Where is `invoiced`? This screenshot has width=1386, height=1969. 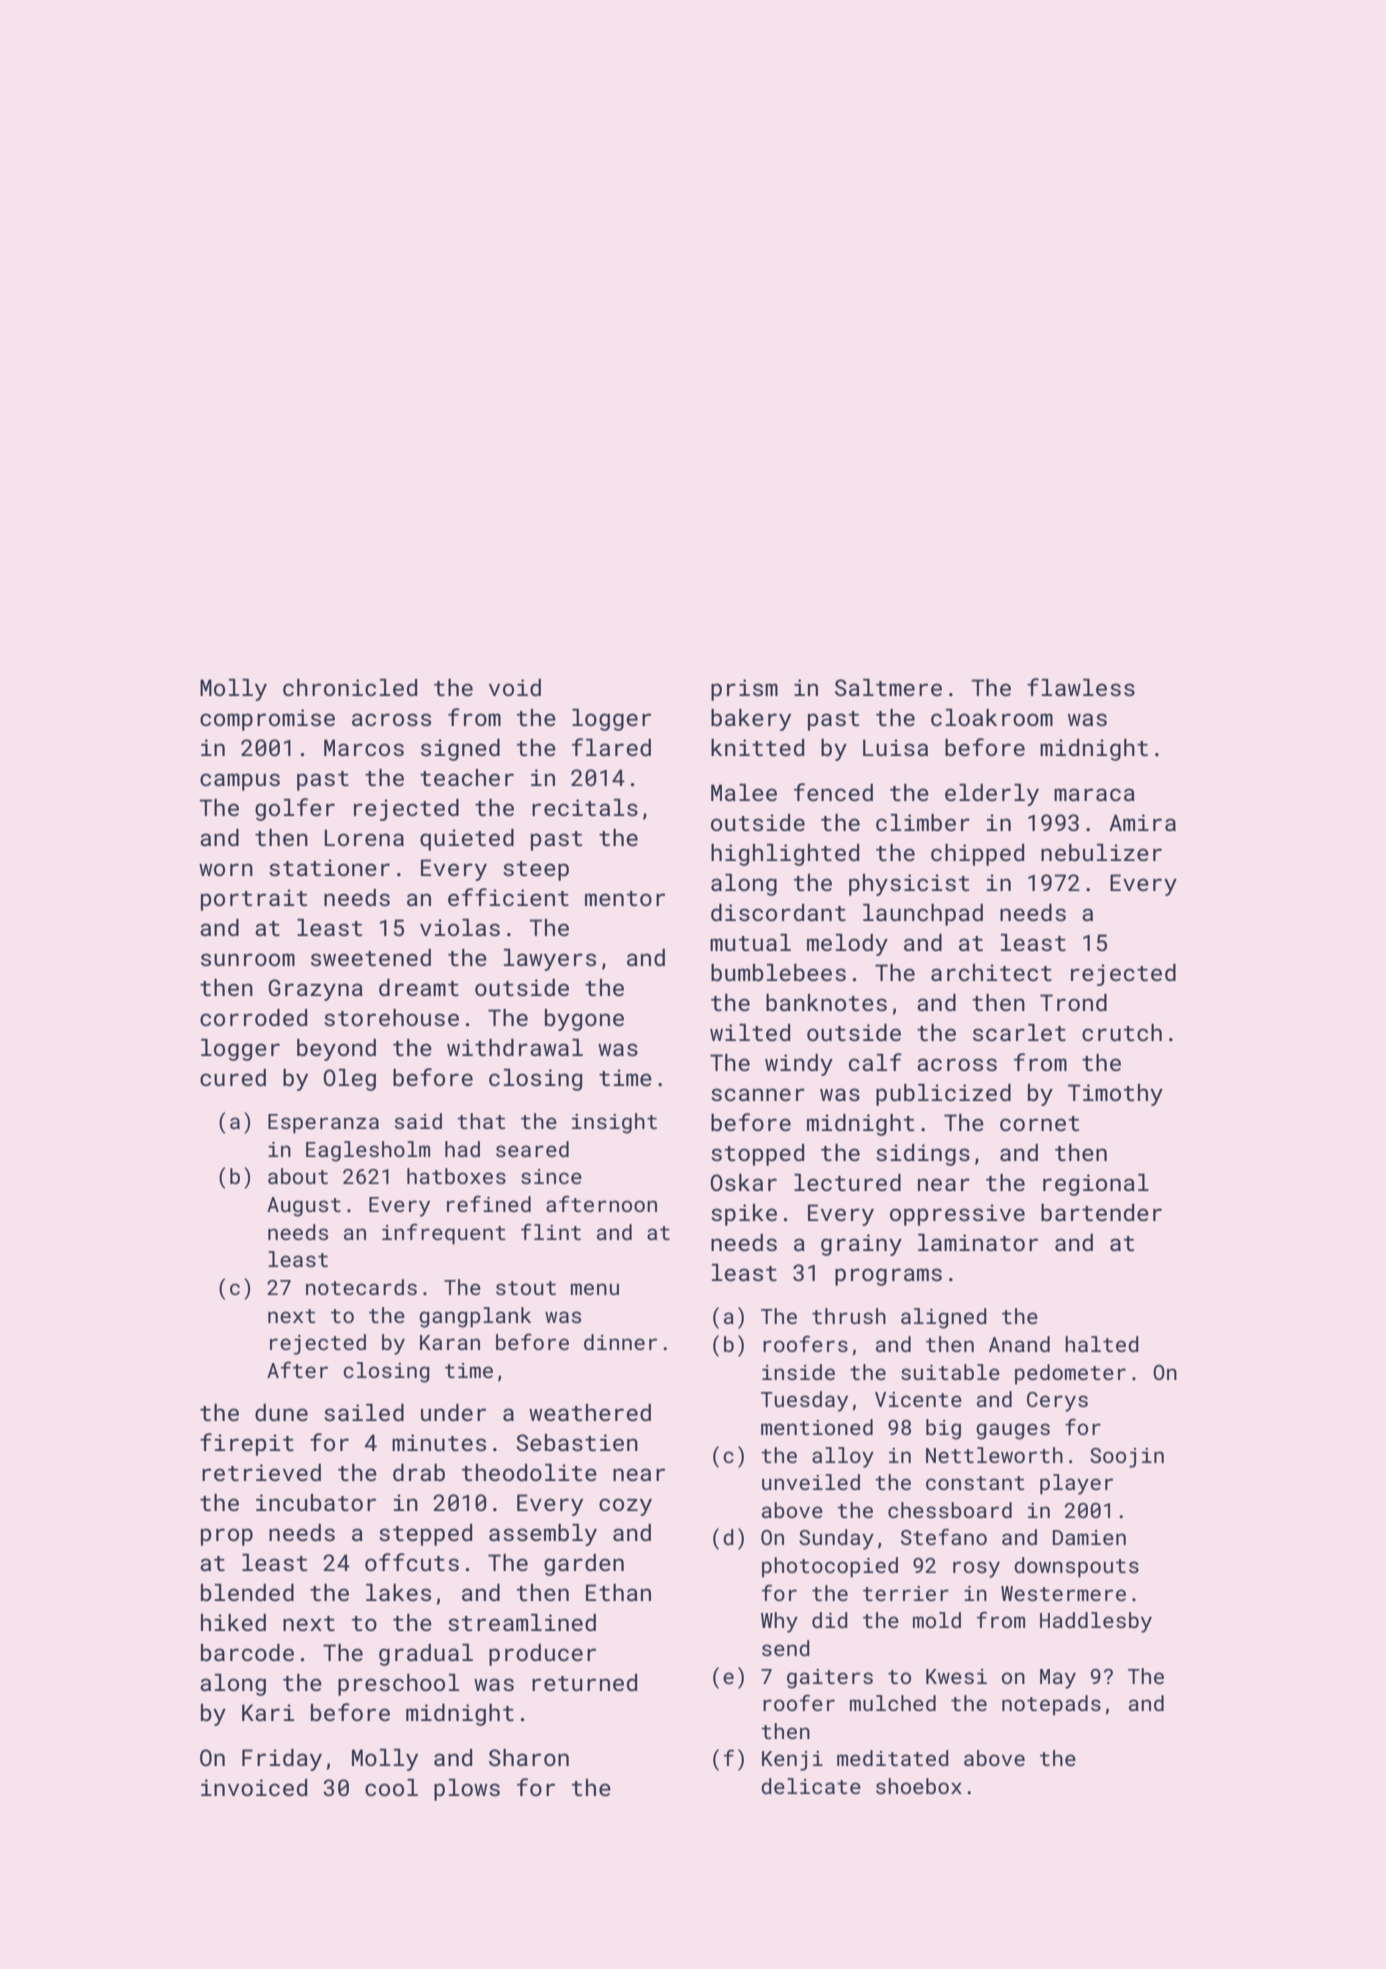
invoiced is located at coordinates (254, 1787).
